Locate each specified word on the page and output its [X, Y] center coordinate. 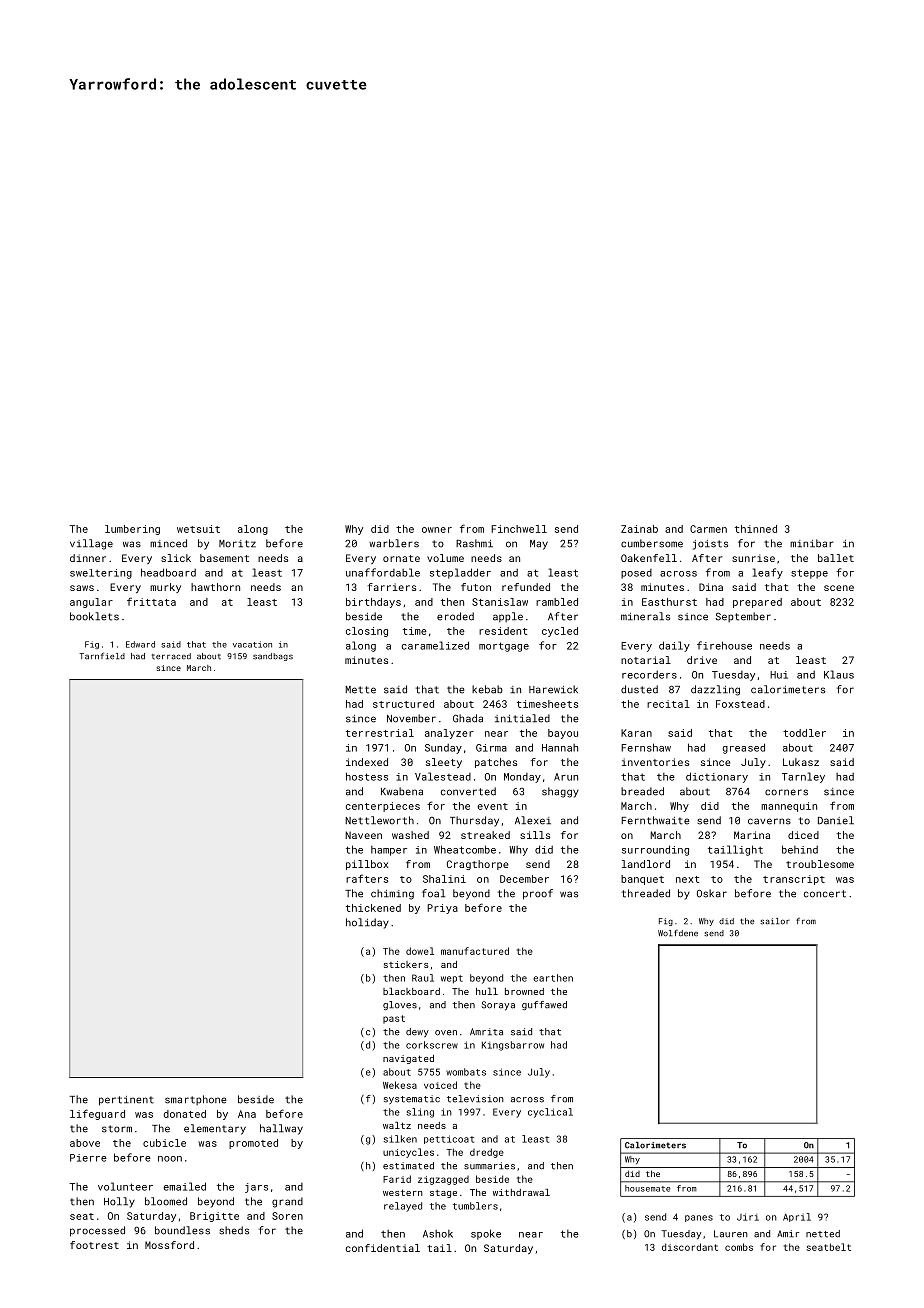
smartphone [195, 1100]
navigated [408, 1059]
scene [839, 588]
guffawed [544, 1005]
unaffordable [383, 572]
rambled [557, 602]
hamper [389, 851]
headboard [168, 572]
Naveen [363, 835]
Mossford [169, 1245]
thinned [756, 529]
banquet [642, 880]
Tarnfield [102, 656]
